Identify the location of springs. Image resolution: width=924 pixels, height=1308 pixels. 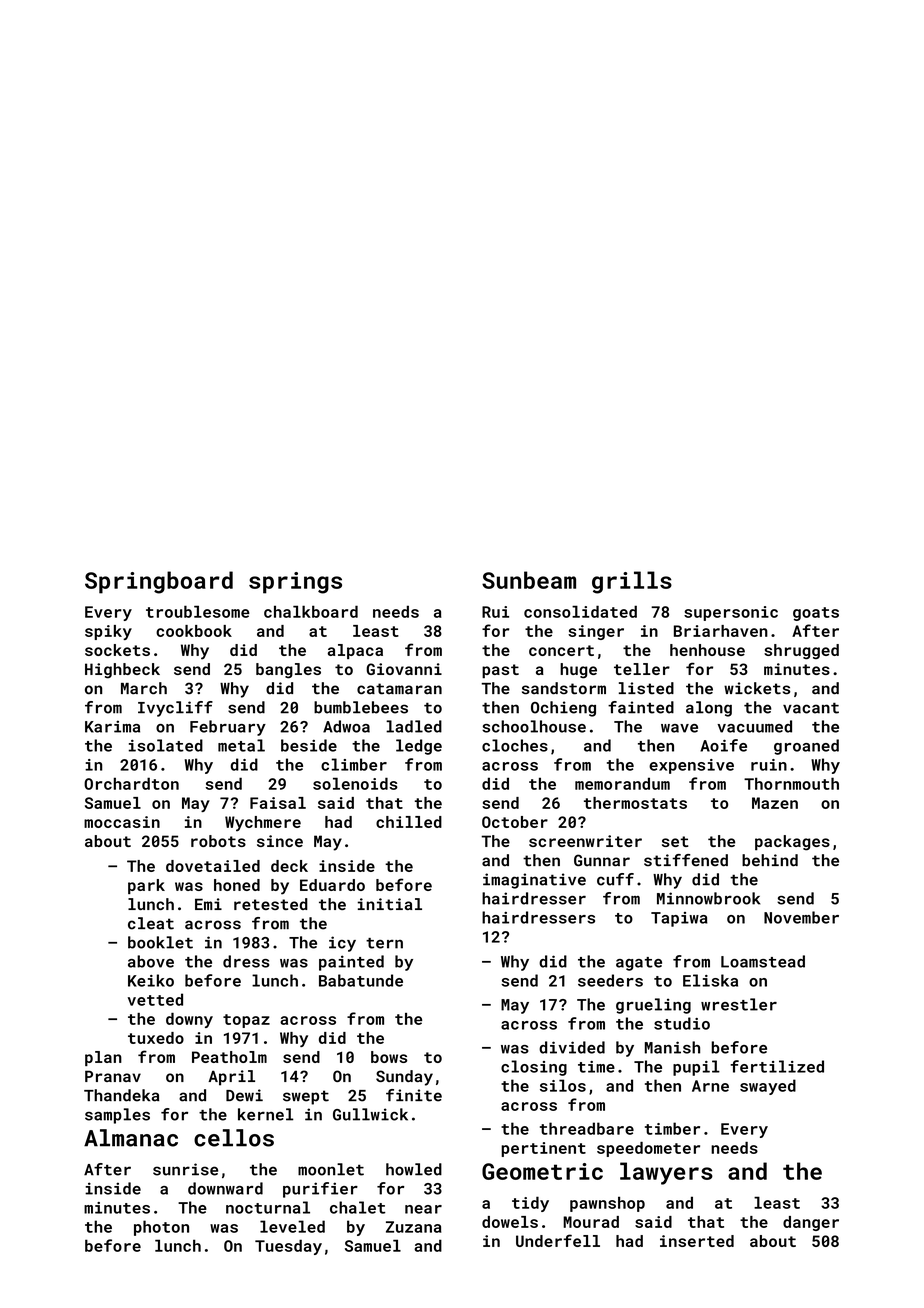
(295, 583).
